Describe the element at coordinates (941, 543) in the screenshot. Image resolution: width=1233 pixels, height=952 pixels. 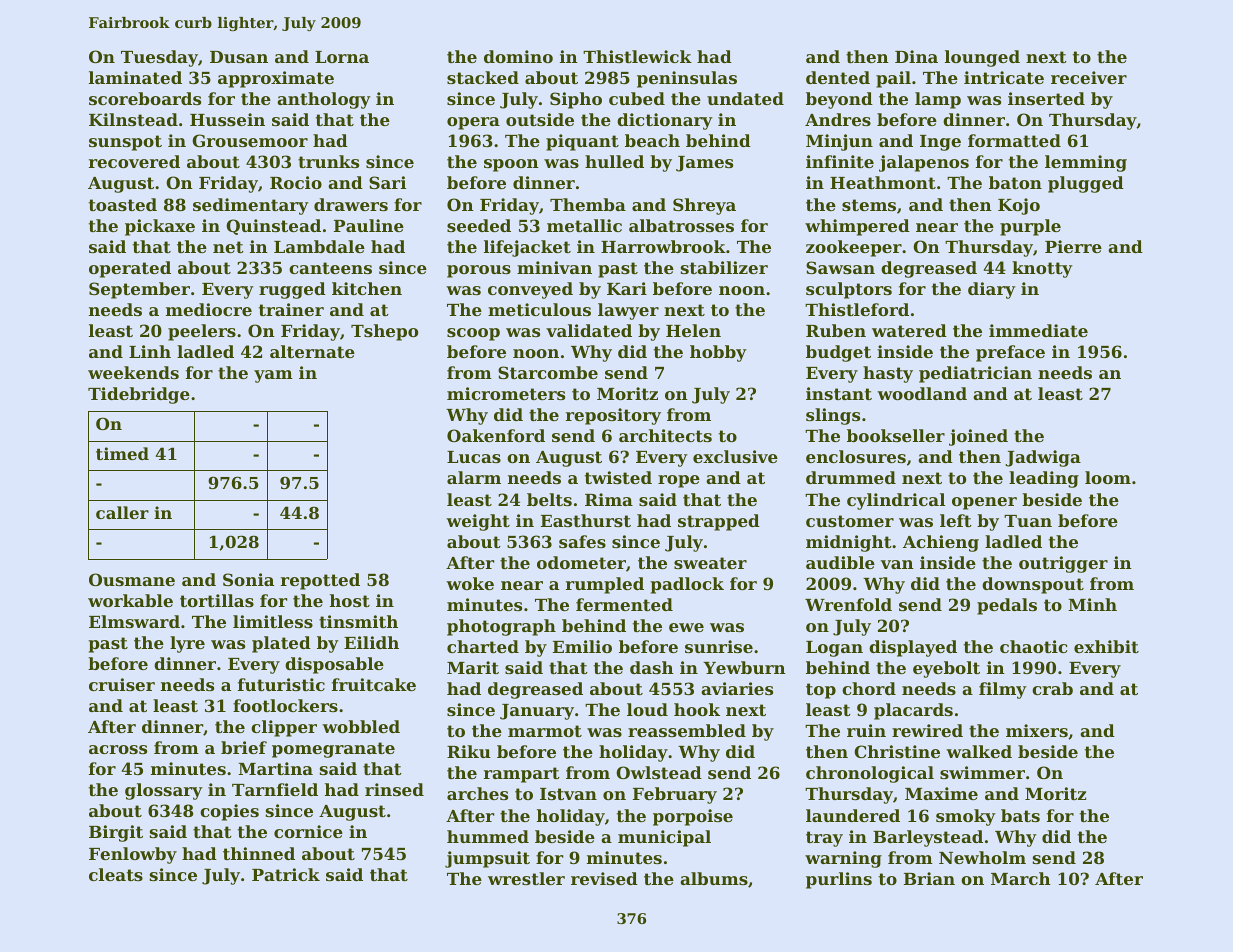
I see `Achieng` at that location.
